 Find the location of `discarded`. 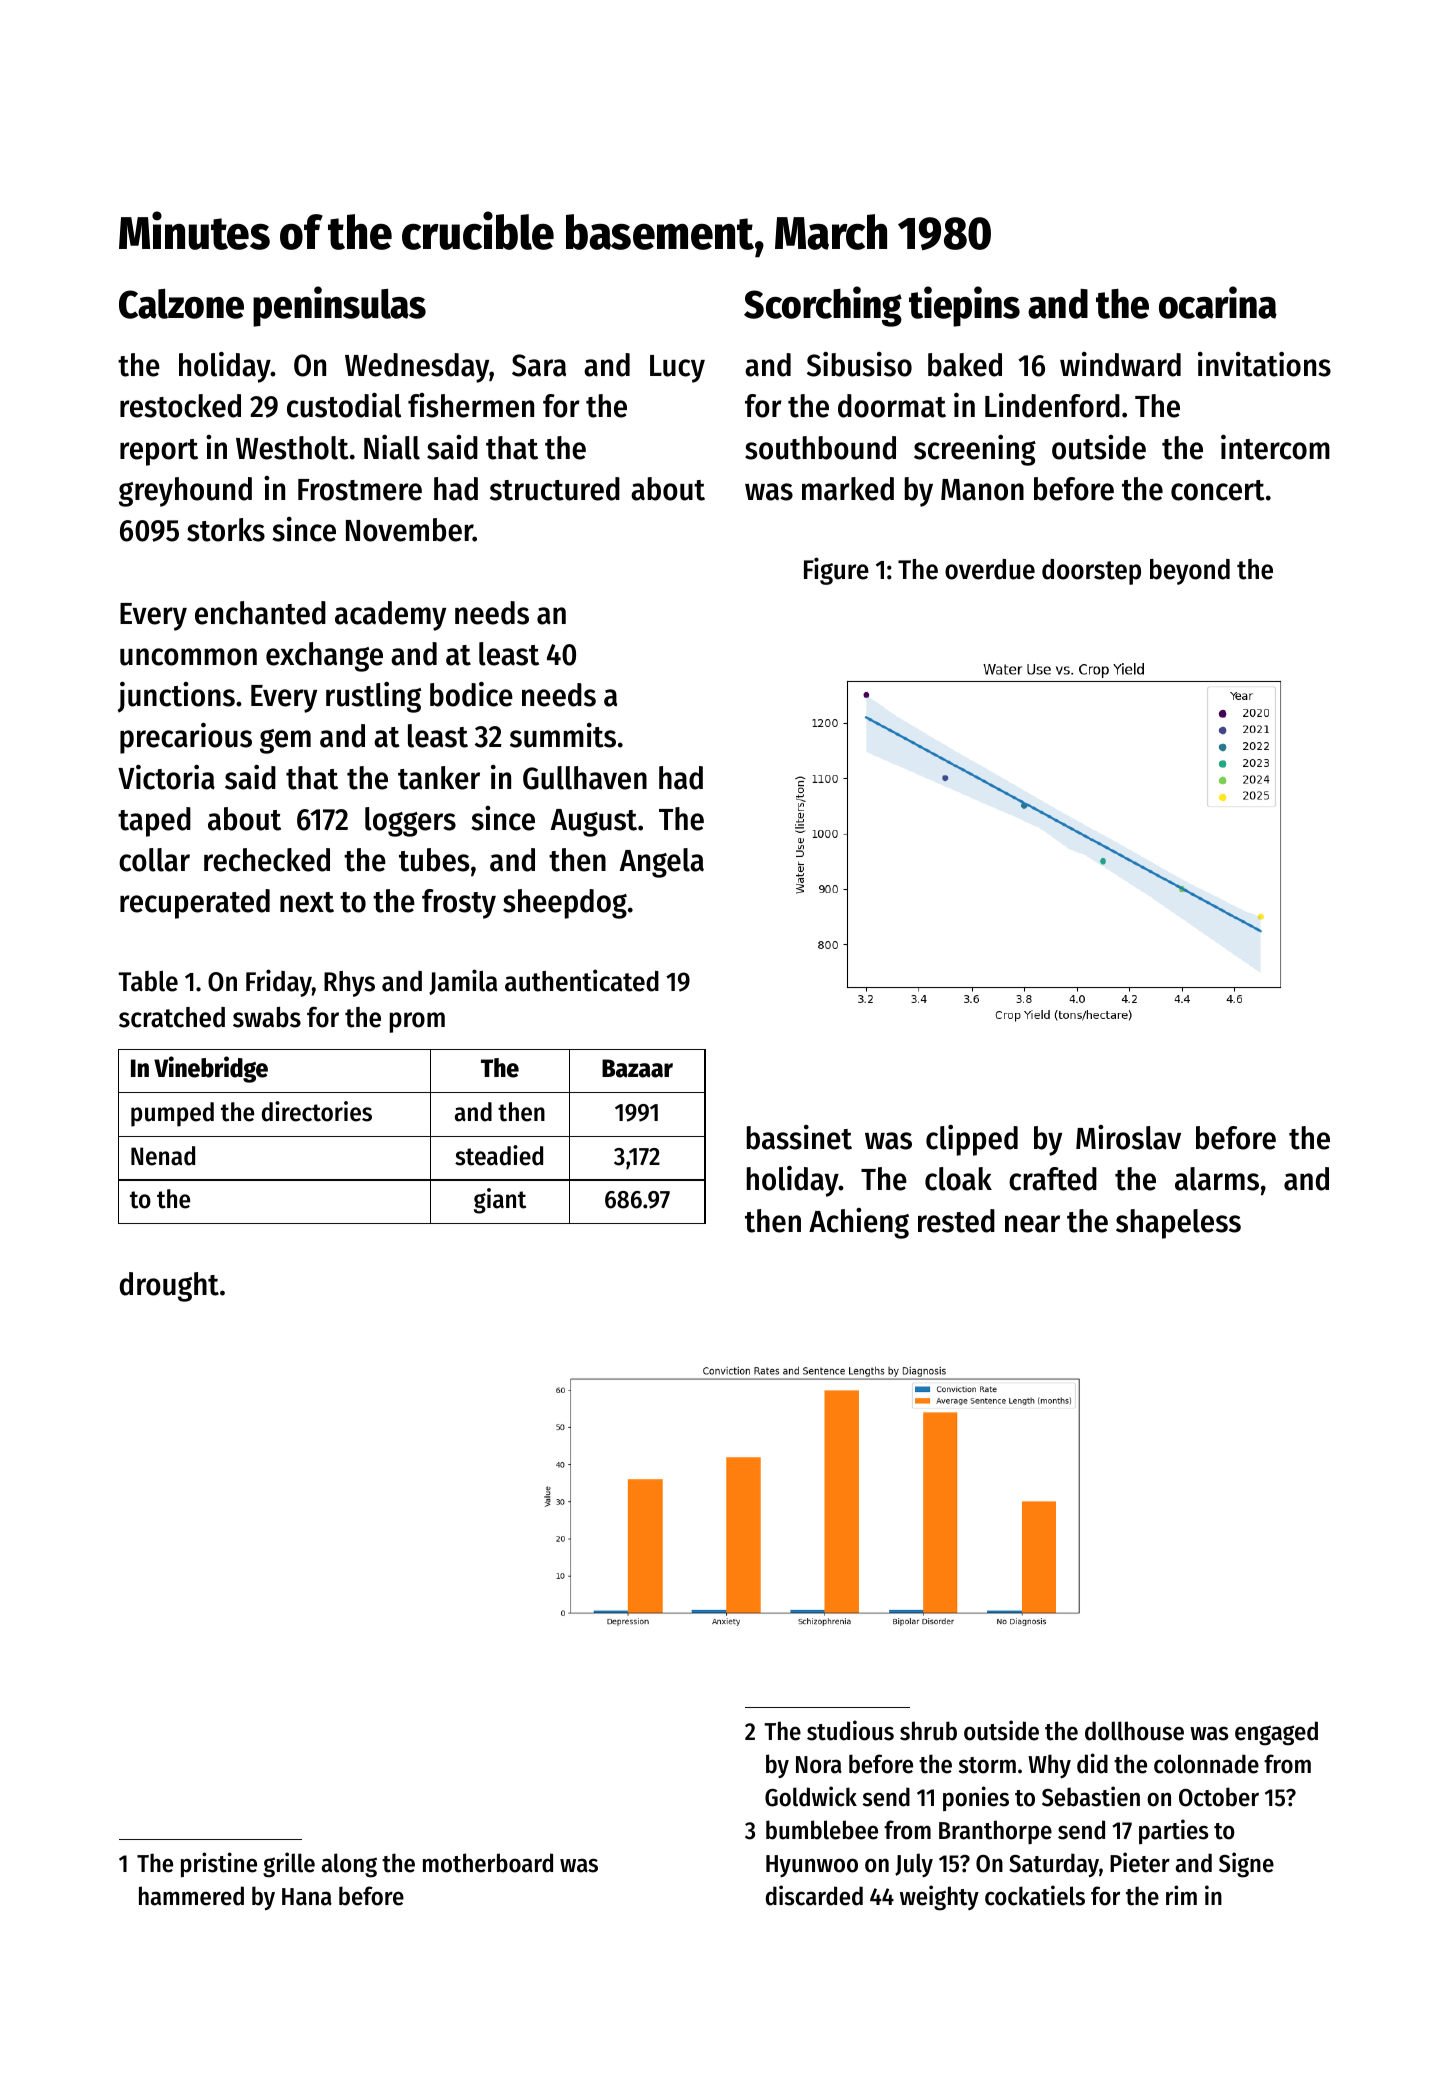

discarded is located at coordinates (814, 1895).
